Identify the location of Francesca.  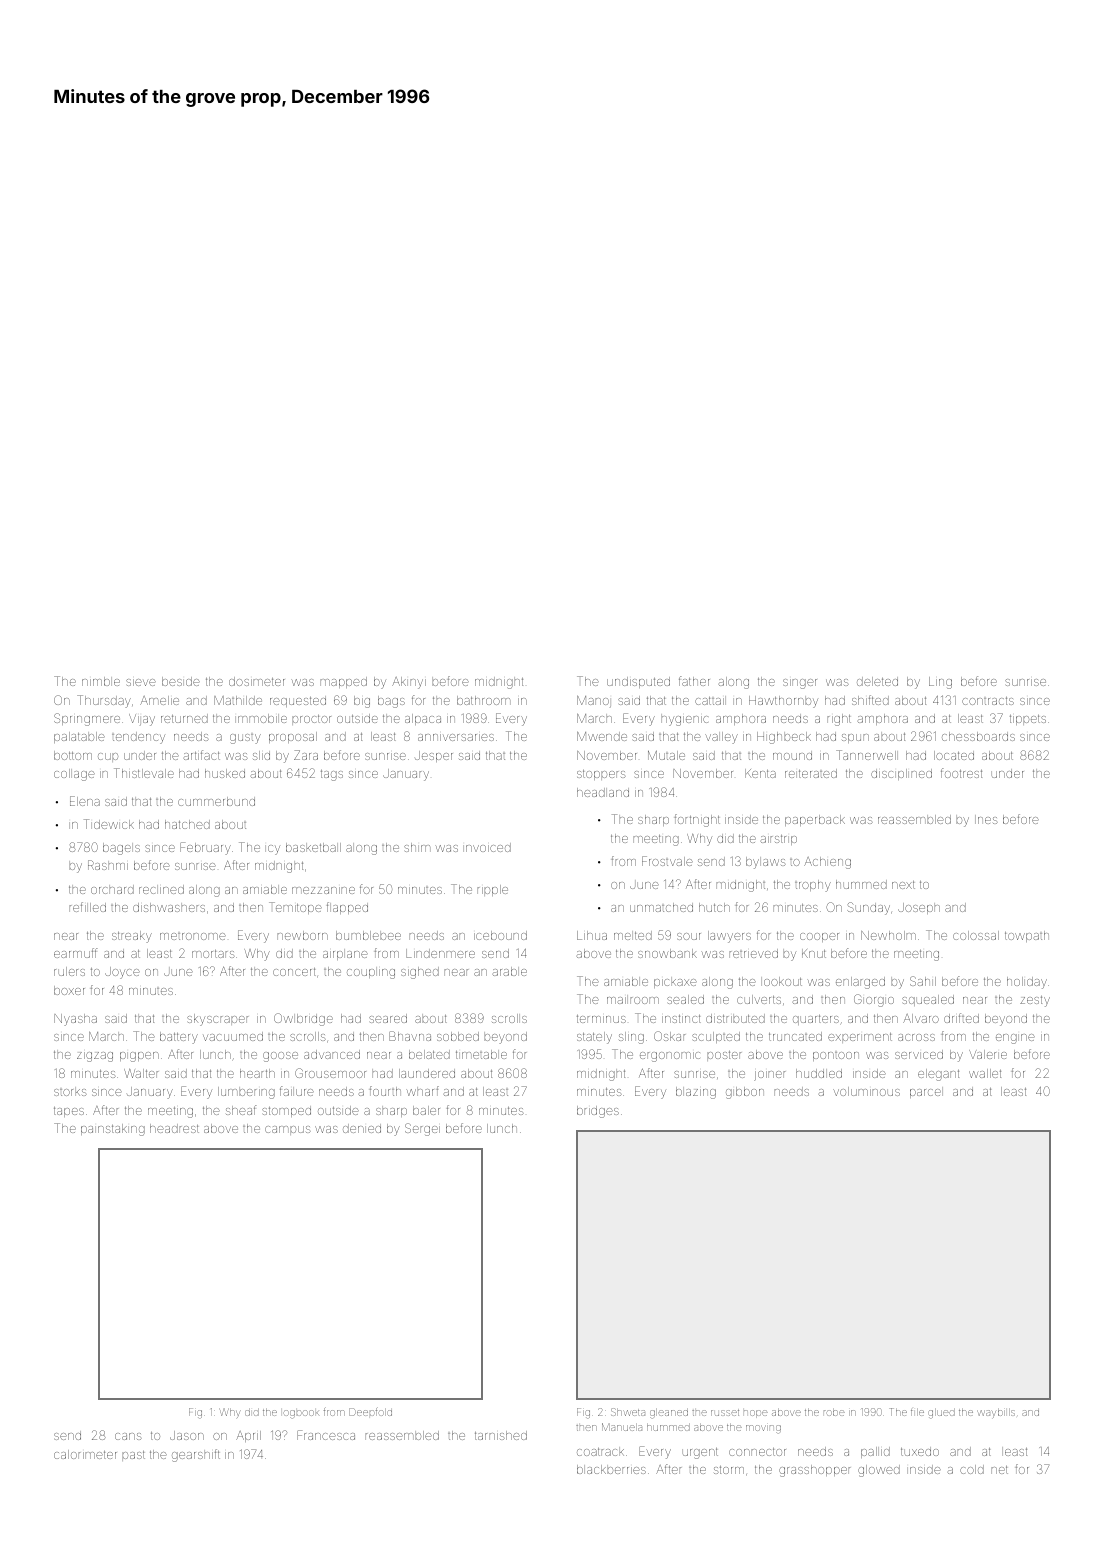
(326, 1435).
